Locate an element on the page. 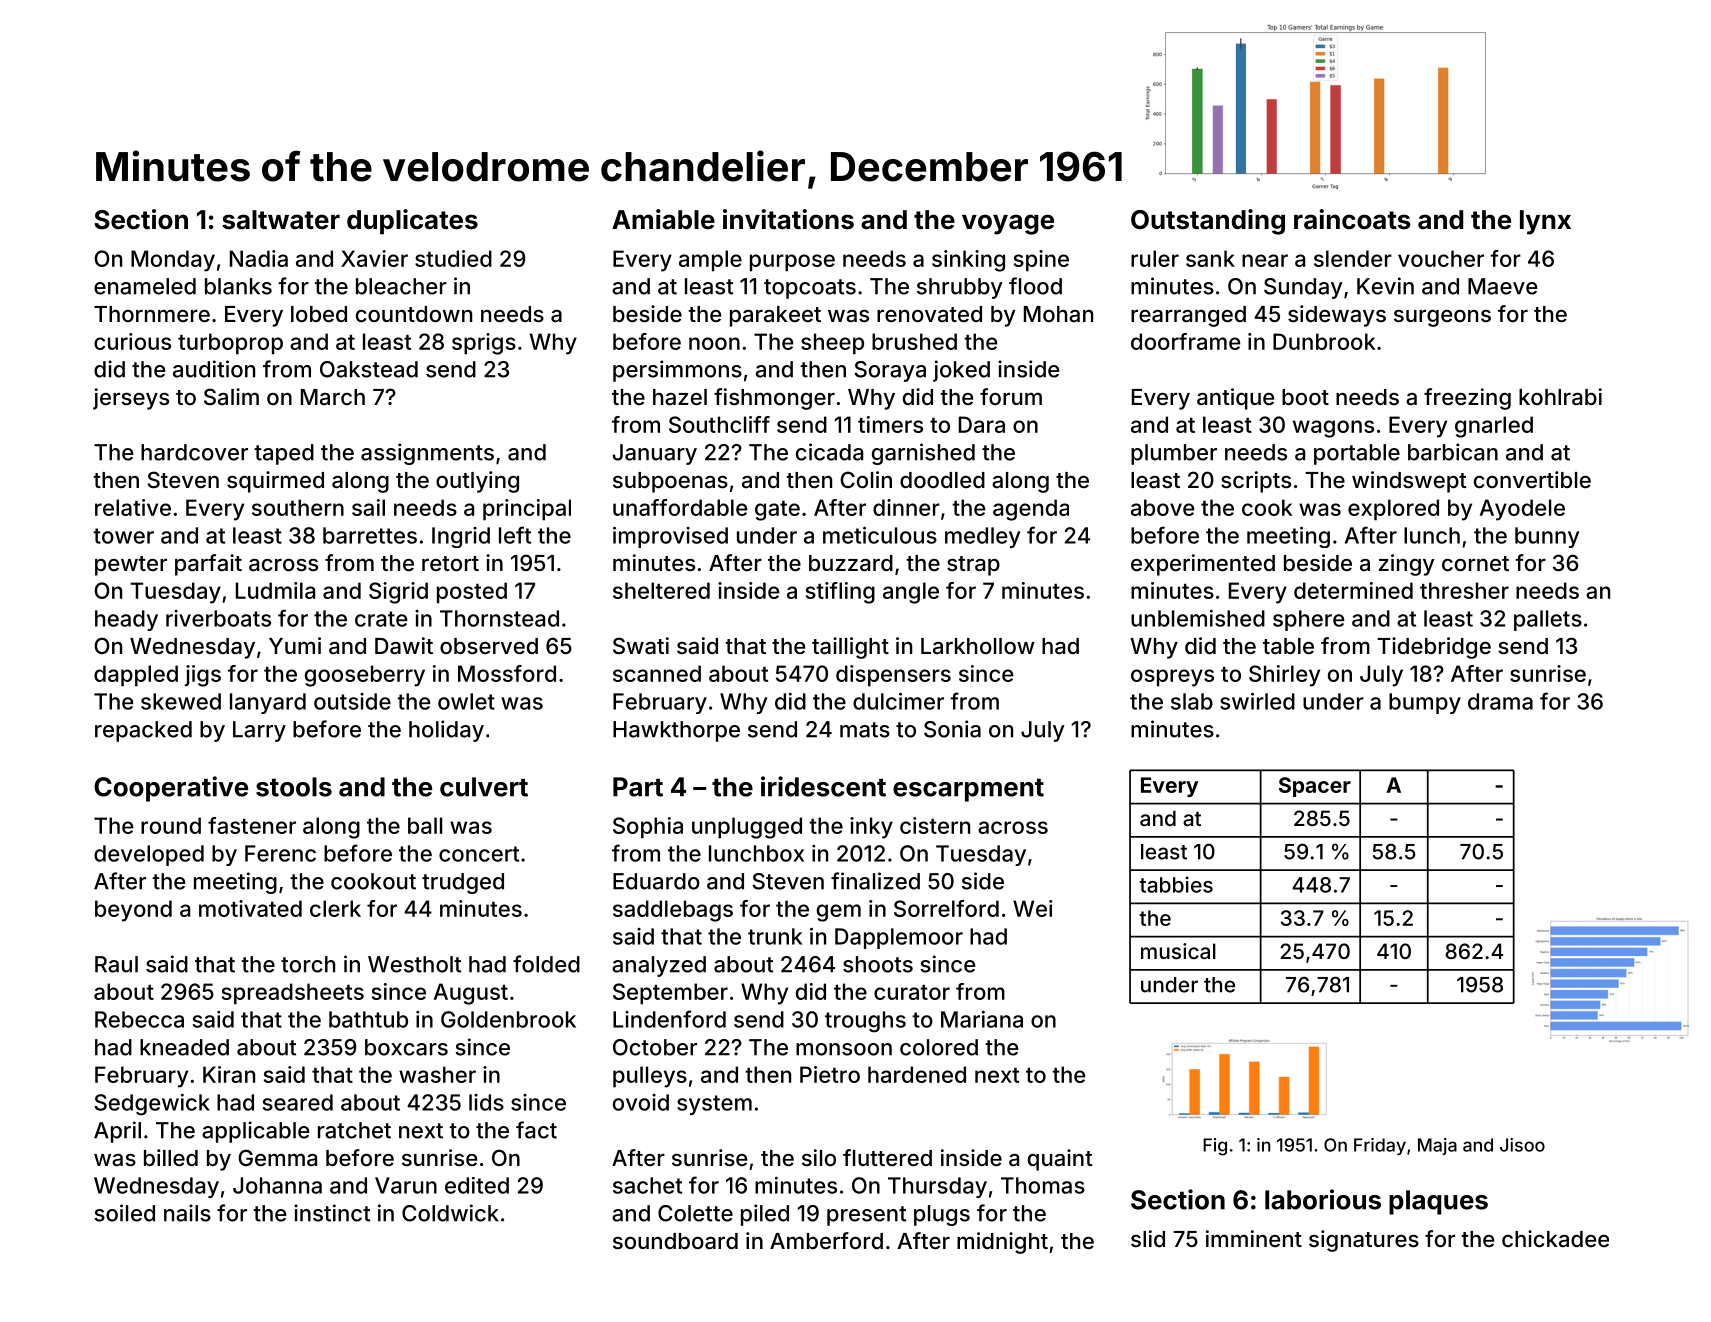 This document has height=1322, width=1711. Maeve is located at coordinates (1502, 286).
